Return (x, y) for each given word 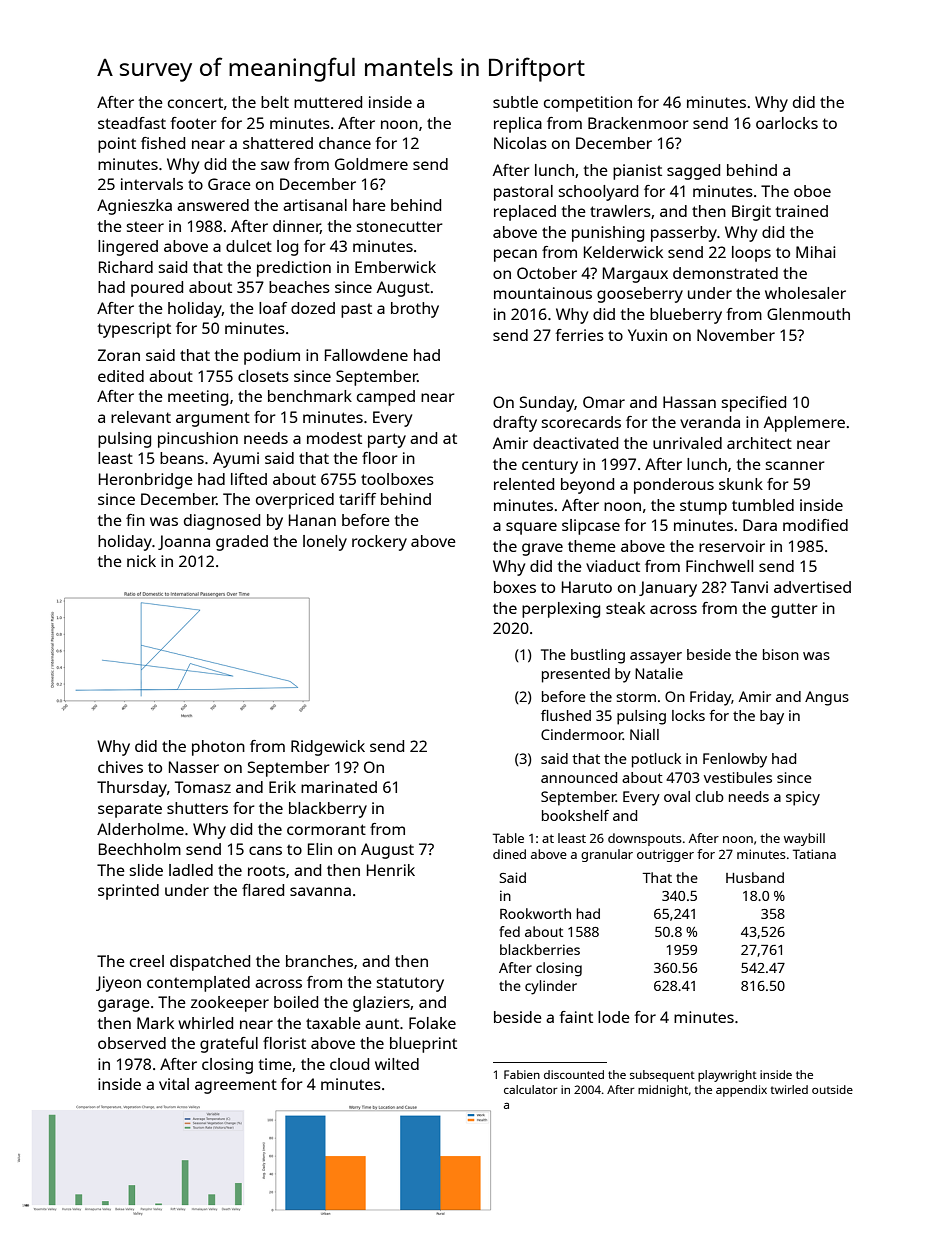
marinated (339, 787)
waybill (804, 839)
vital (174, 1084)
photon (218, 748)
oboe (812, 191)
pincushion (198, 440)
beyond (587, 486)
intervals (152, 184)
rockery (379, 543)
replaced (525, 213)
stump (703, 507)
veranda (710, 422)
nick (141, 561)
